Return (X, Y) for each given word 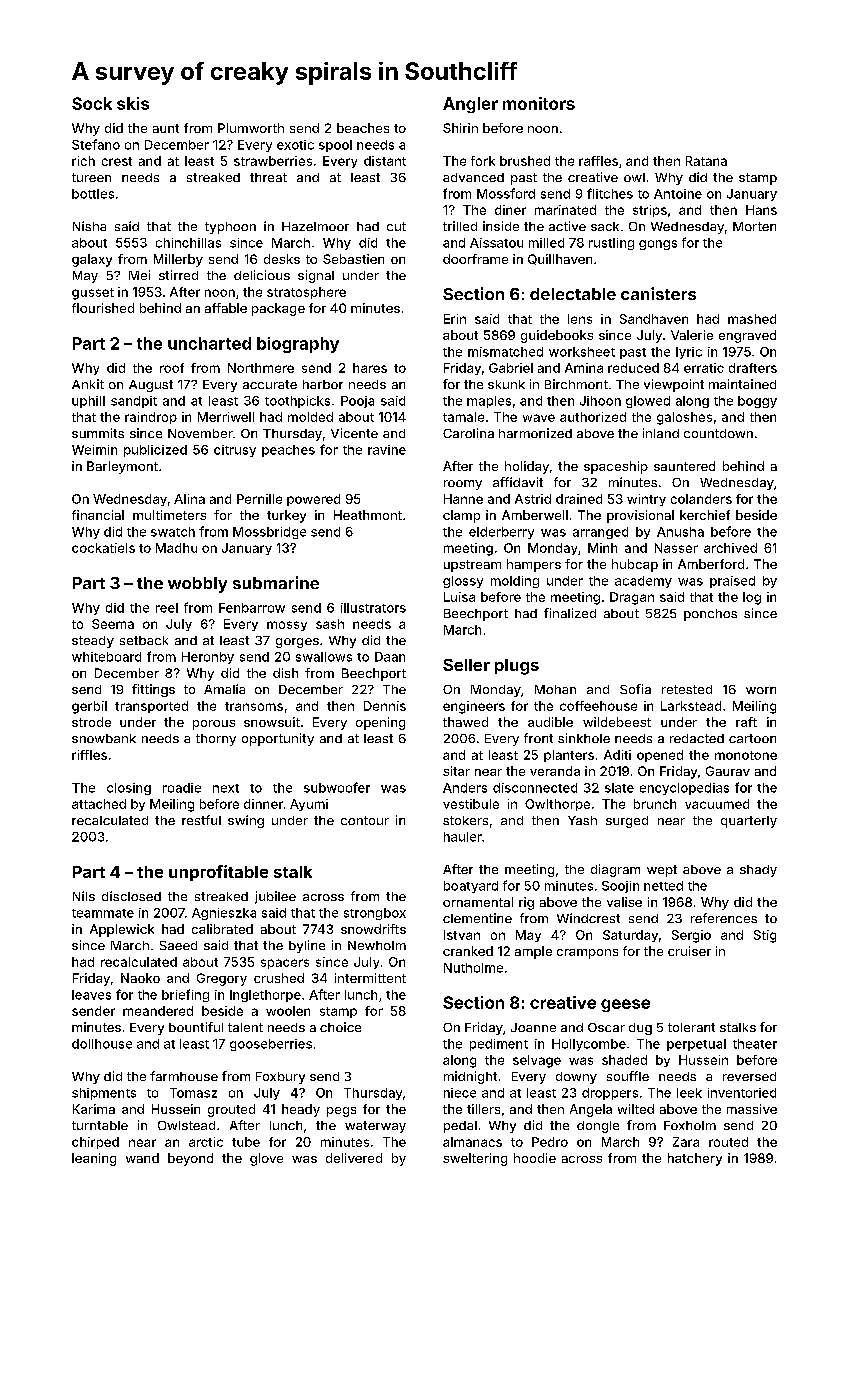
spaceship (616, 467)
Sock (92, 103)
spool (335, 146)
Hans (761, 210)
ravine (387, 450)
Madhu (176, 548)
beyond (190, 1159)
